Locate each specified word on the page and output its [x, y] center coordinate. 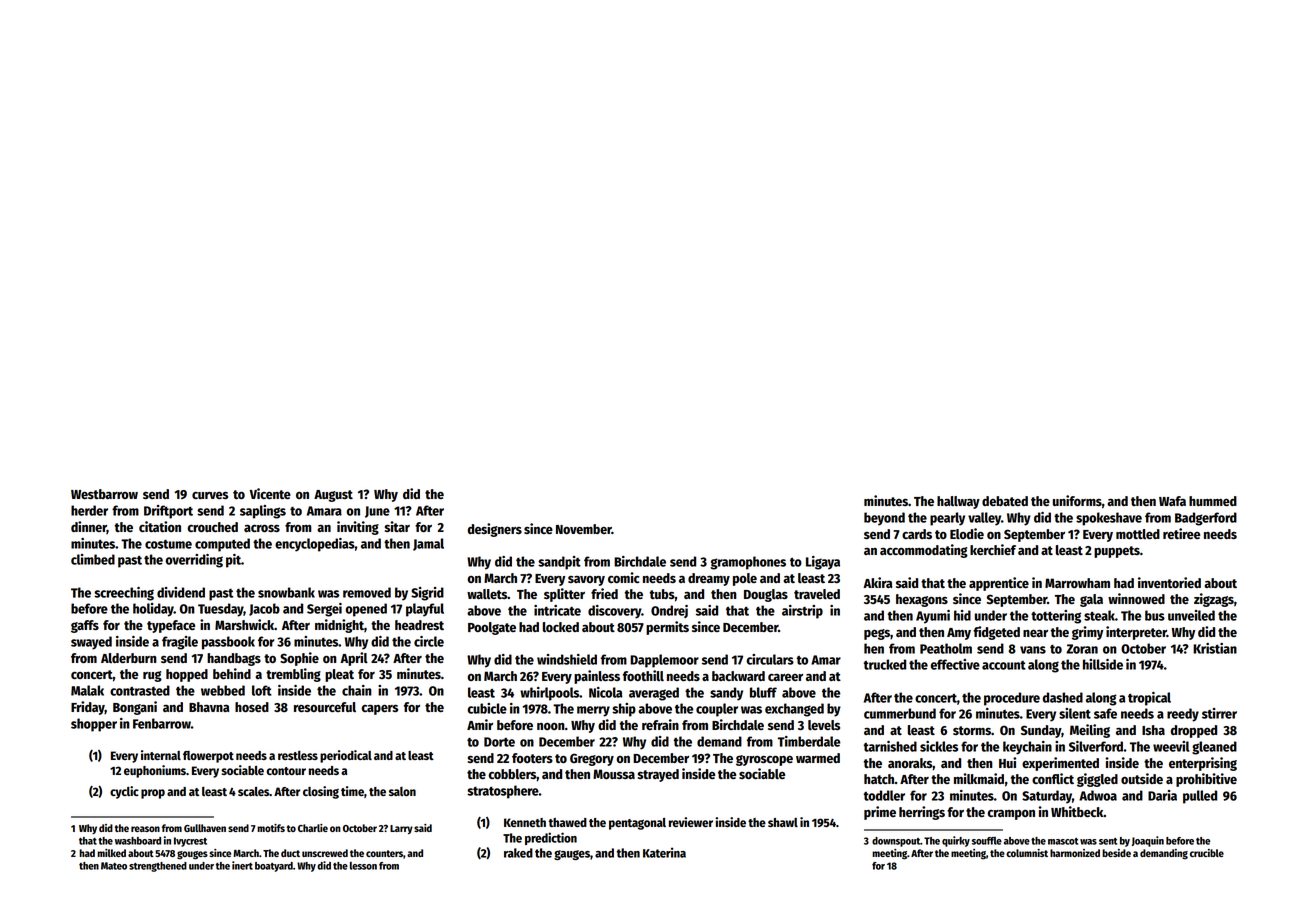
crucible [1207, 853]
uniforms [1077, 500]
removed [367, 592]
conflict [1053, 778]
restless [298, 755]
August [333, 496]
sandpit [559, 563]
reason [145, 829]
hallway [958, 502]
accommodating [924, 551]
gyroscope [764, 760]
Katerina [664, 852]
